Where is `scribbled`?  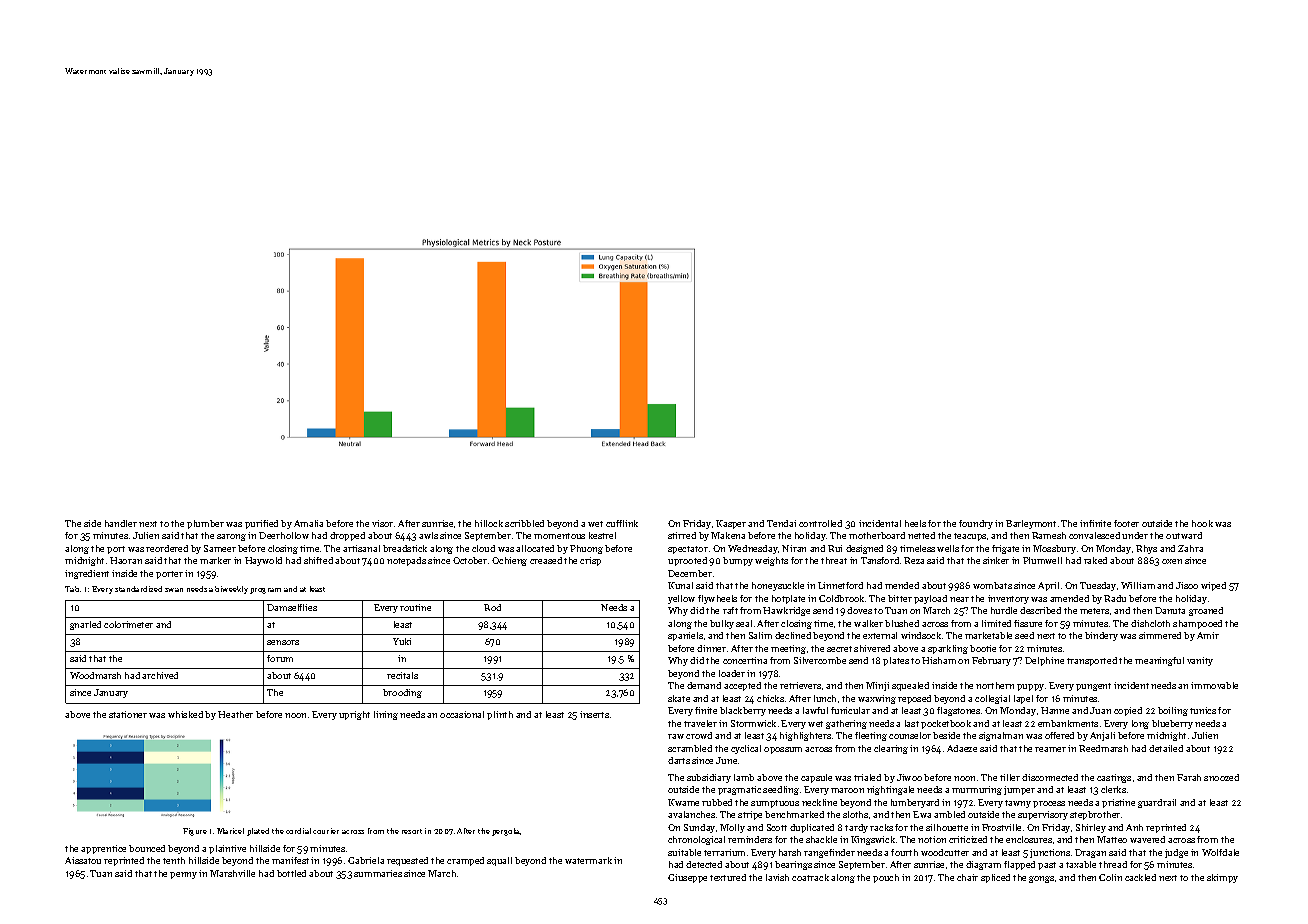
scribbled is located at coordinates (524, 523).
